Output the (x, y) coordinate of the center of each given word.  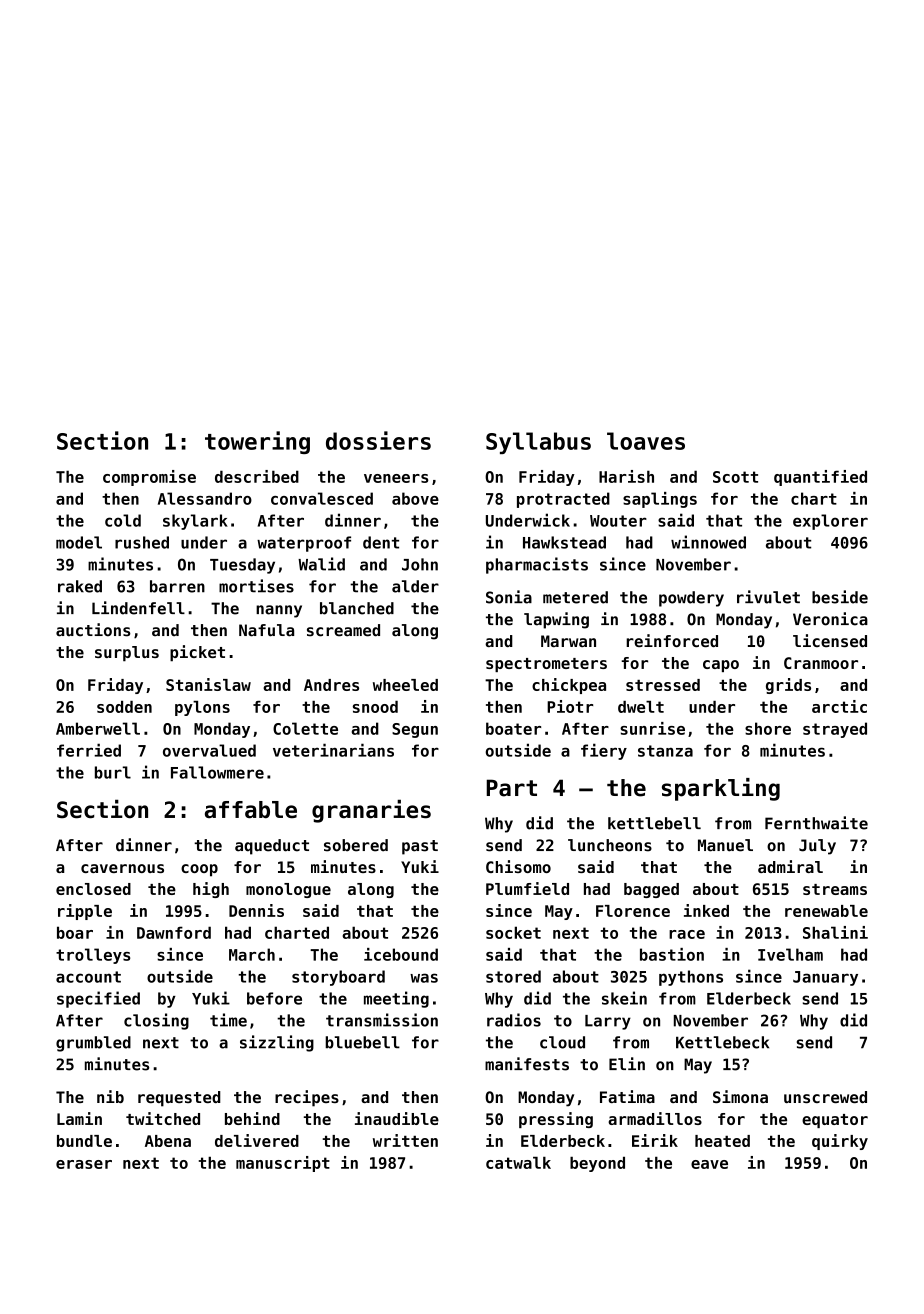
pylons (202, 708)
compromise (149, 478)
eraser (84, 1164)
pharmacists (537, 565)
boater (513, 728)
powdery (691, 599)
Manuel (725, 845)
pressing (556, 1120)
